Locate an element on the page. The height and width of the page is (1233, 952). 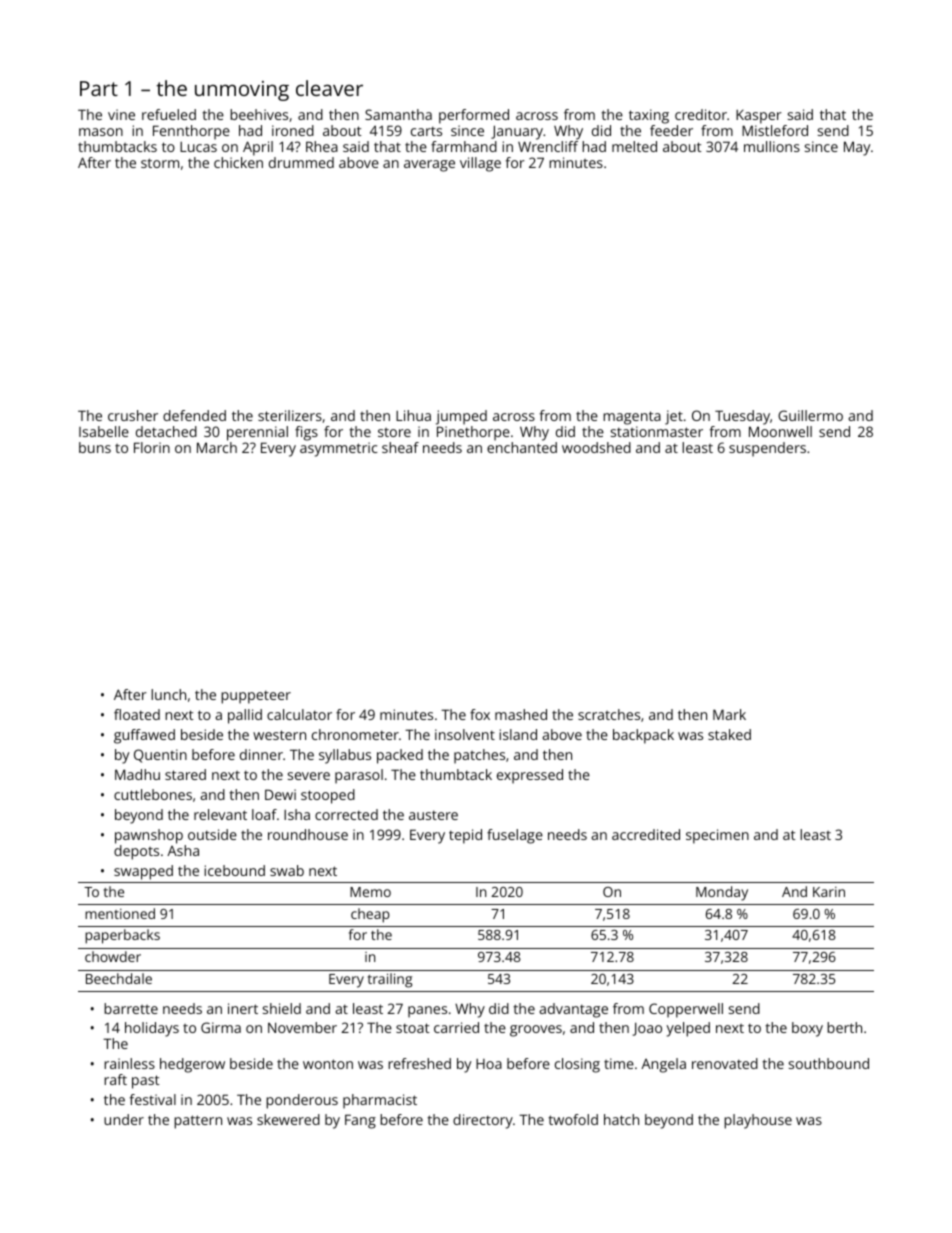
floated is located at coordinates (137, 714).
